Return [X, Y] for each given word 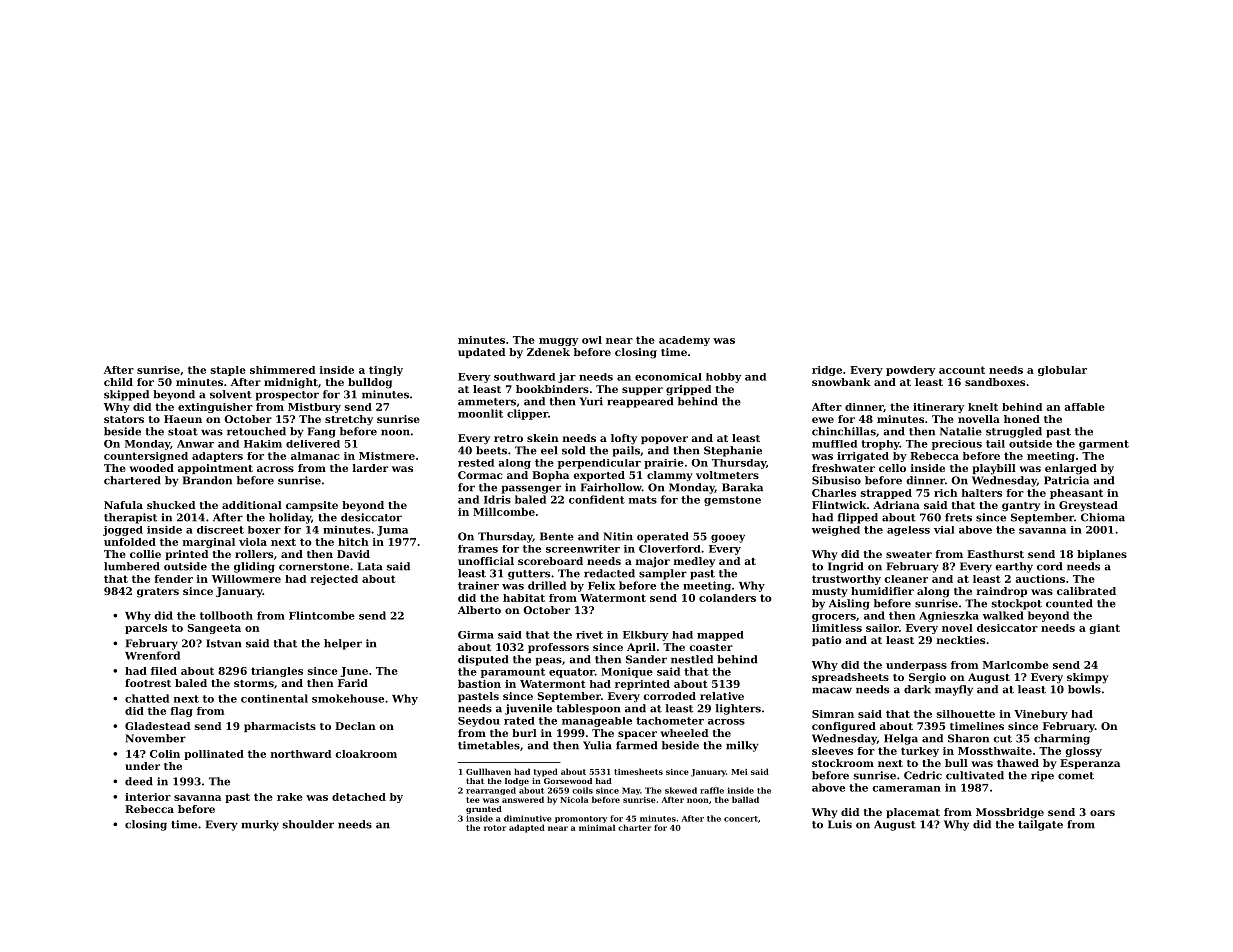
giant [1105, 629]
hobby [723, 378]
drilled [547, 585]
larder [370, 468]
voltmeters [727, 475]
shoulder [308, 824]
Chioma [1103, 517]
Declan [355, 726]
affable [1084, 407]
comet [1076, 776]
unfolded [130, 542]
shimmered [282, 370]
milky [742, 746]
